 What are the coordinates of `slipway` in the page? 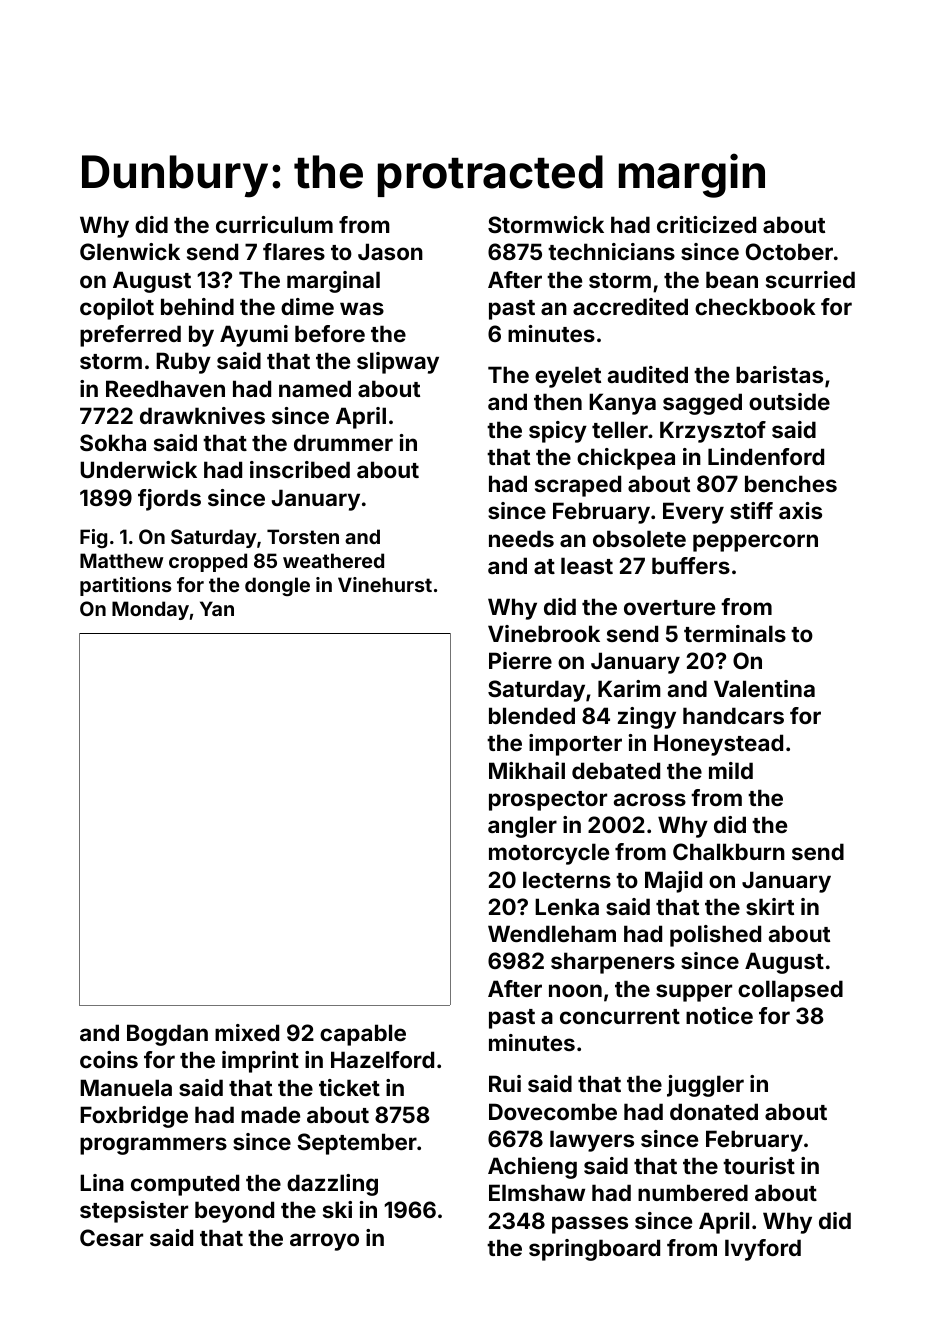 It's located at (398, 363).
